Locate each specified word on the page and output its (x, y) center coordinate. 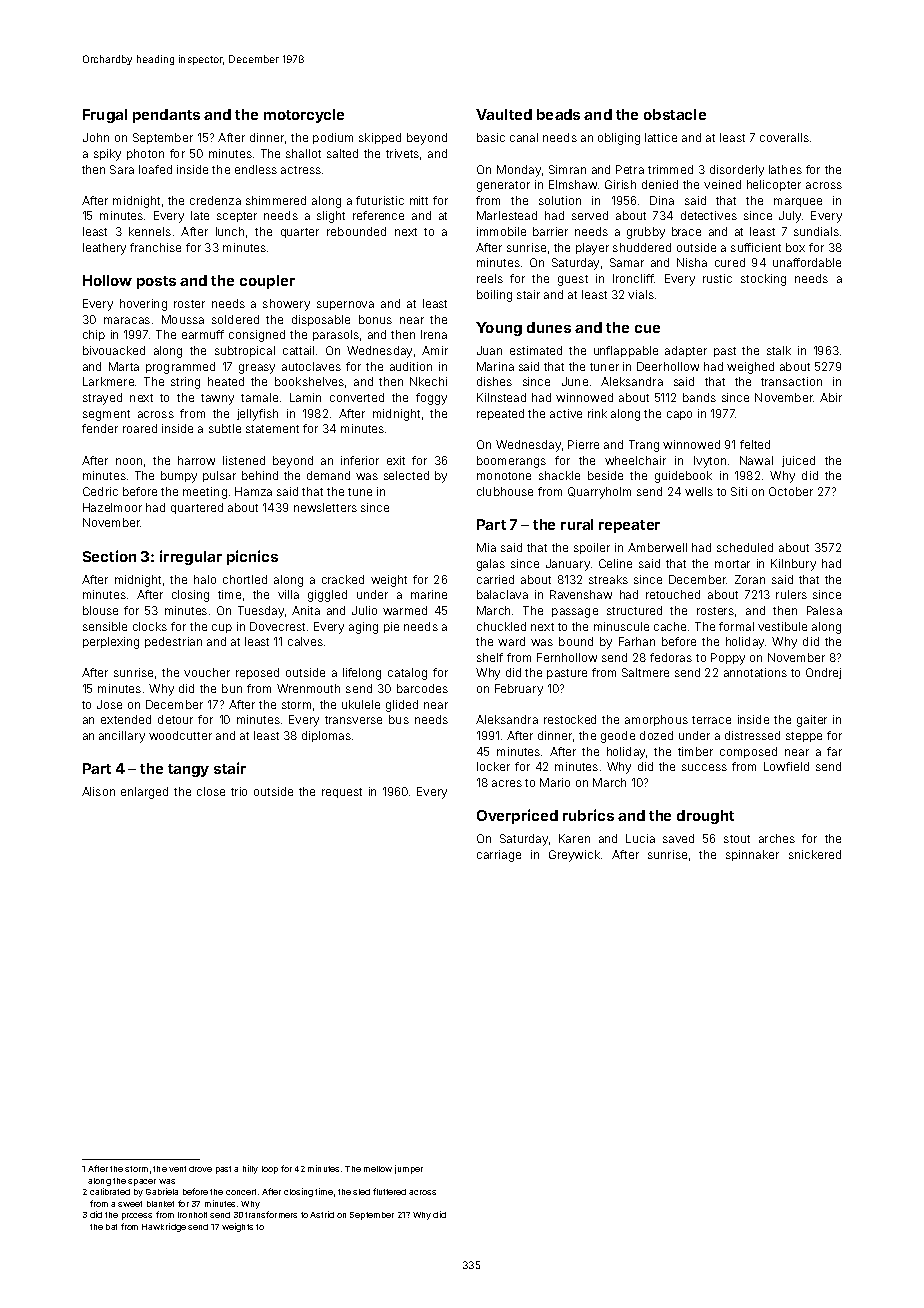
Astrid (322, 1214)
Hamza (253, 491)
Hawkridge (164, 1227)
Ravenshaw (581, 594)
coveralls (784, 137)
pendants (166, 116)
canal (524, 137)
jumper (409, 1169)
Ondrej (823, 673)
